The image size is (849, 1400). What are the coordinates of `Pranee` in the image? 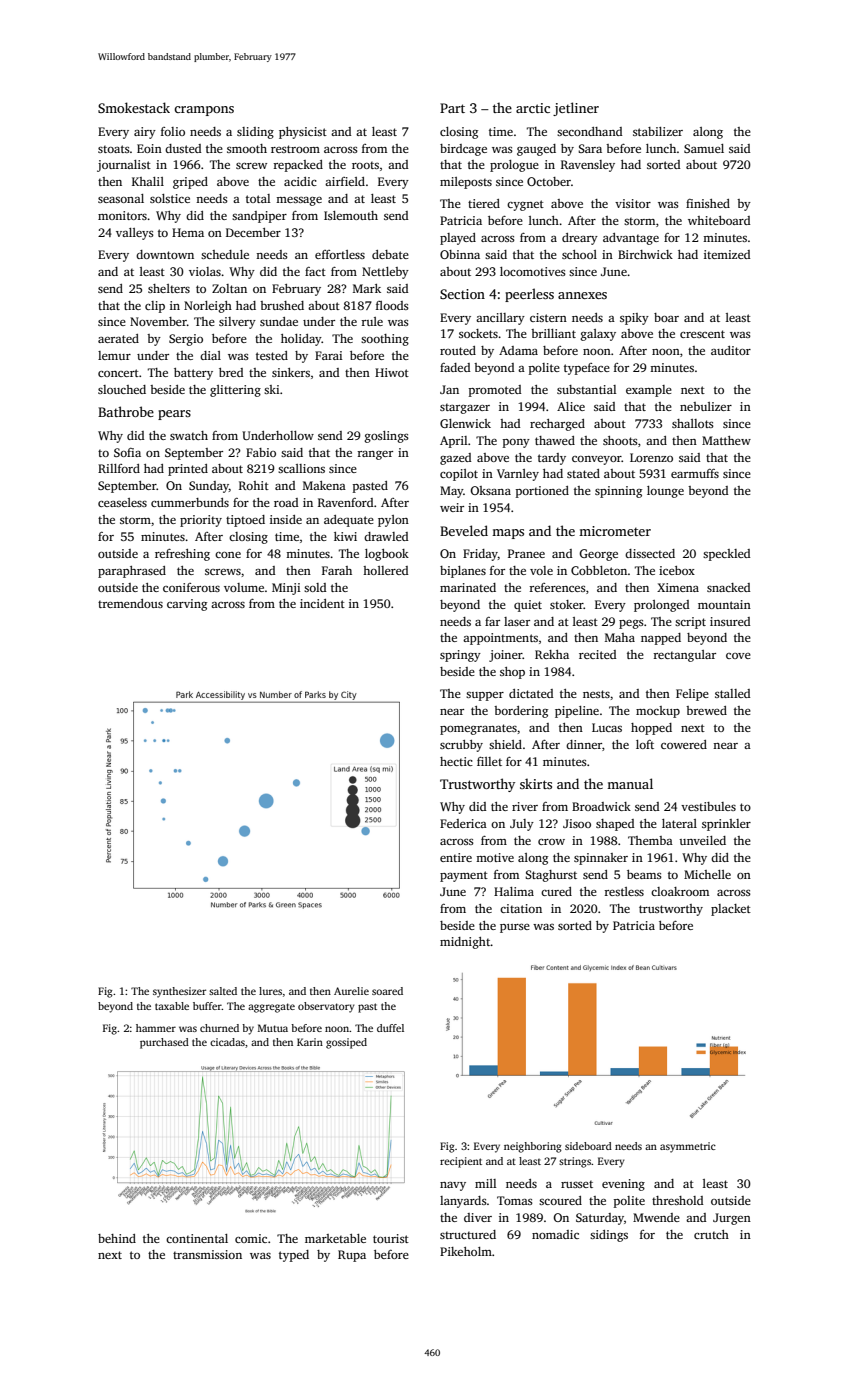 It's located at (526, 553).
